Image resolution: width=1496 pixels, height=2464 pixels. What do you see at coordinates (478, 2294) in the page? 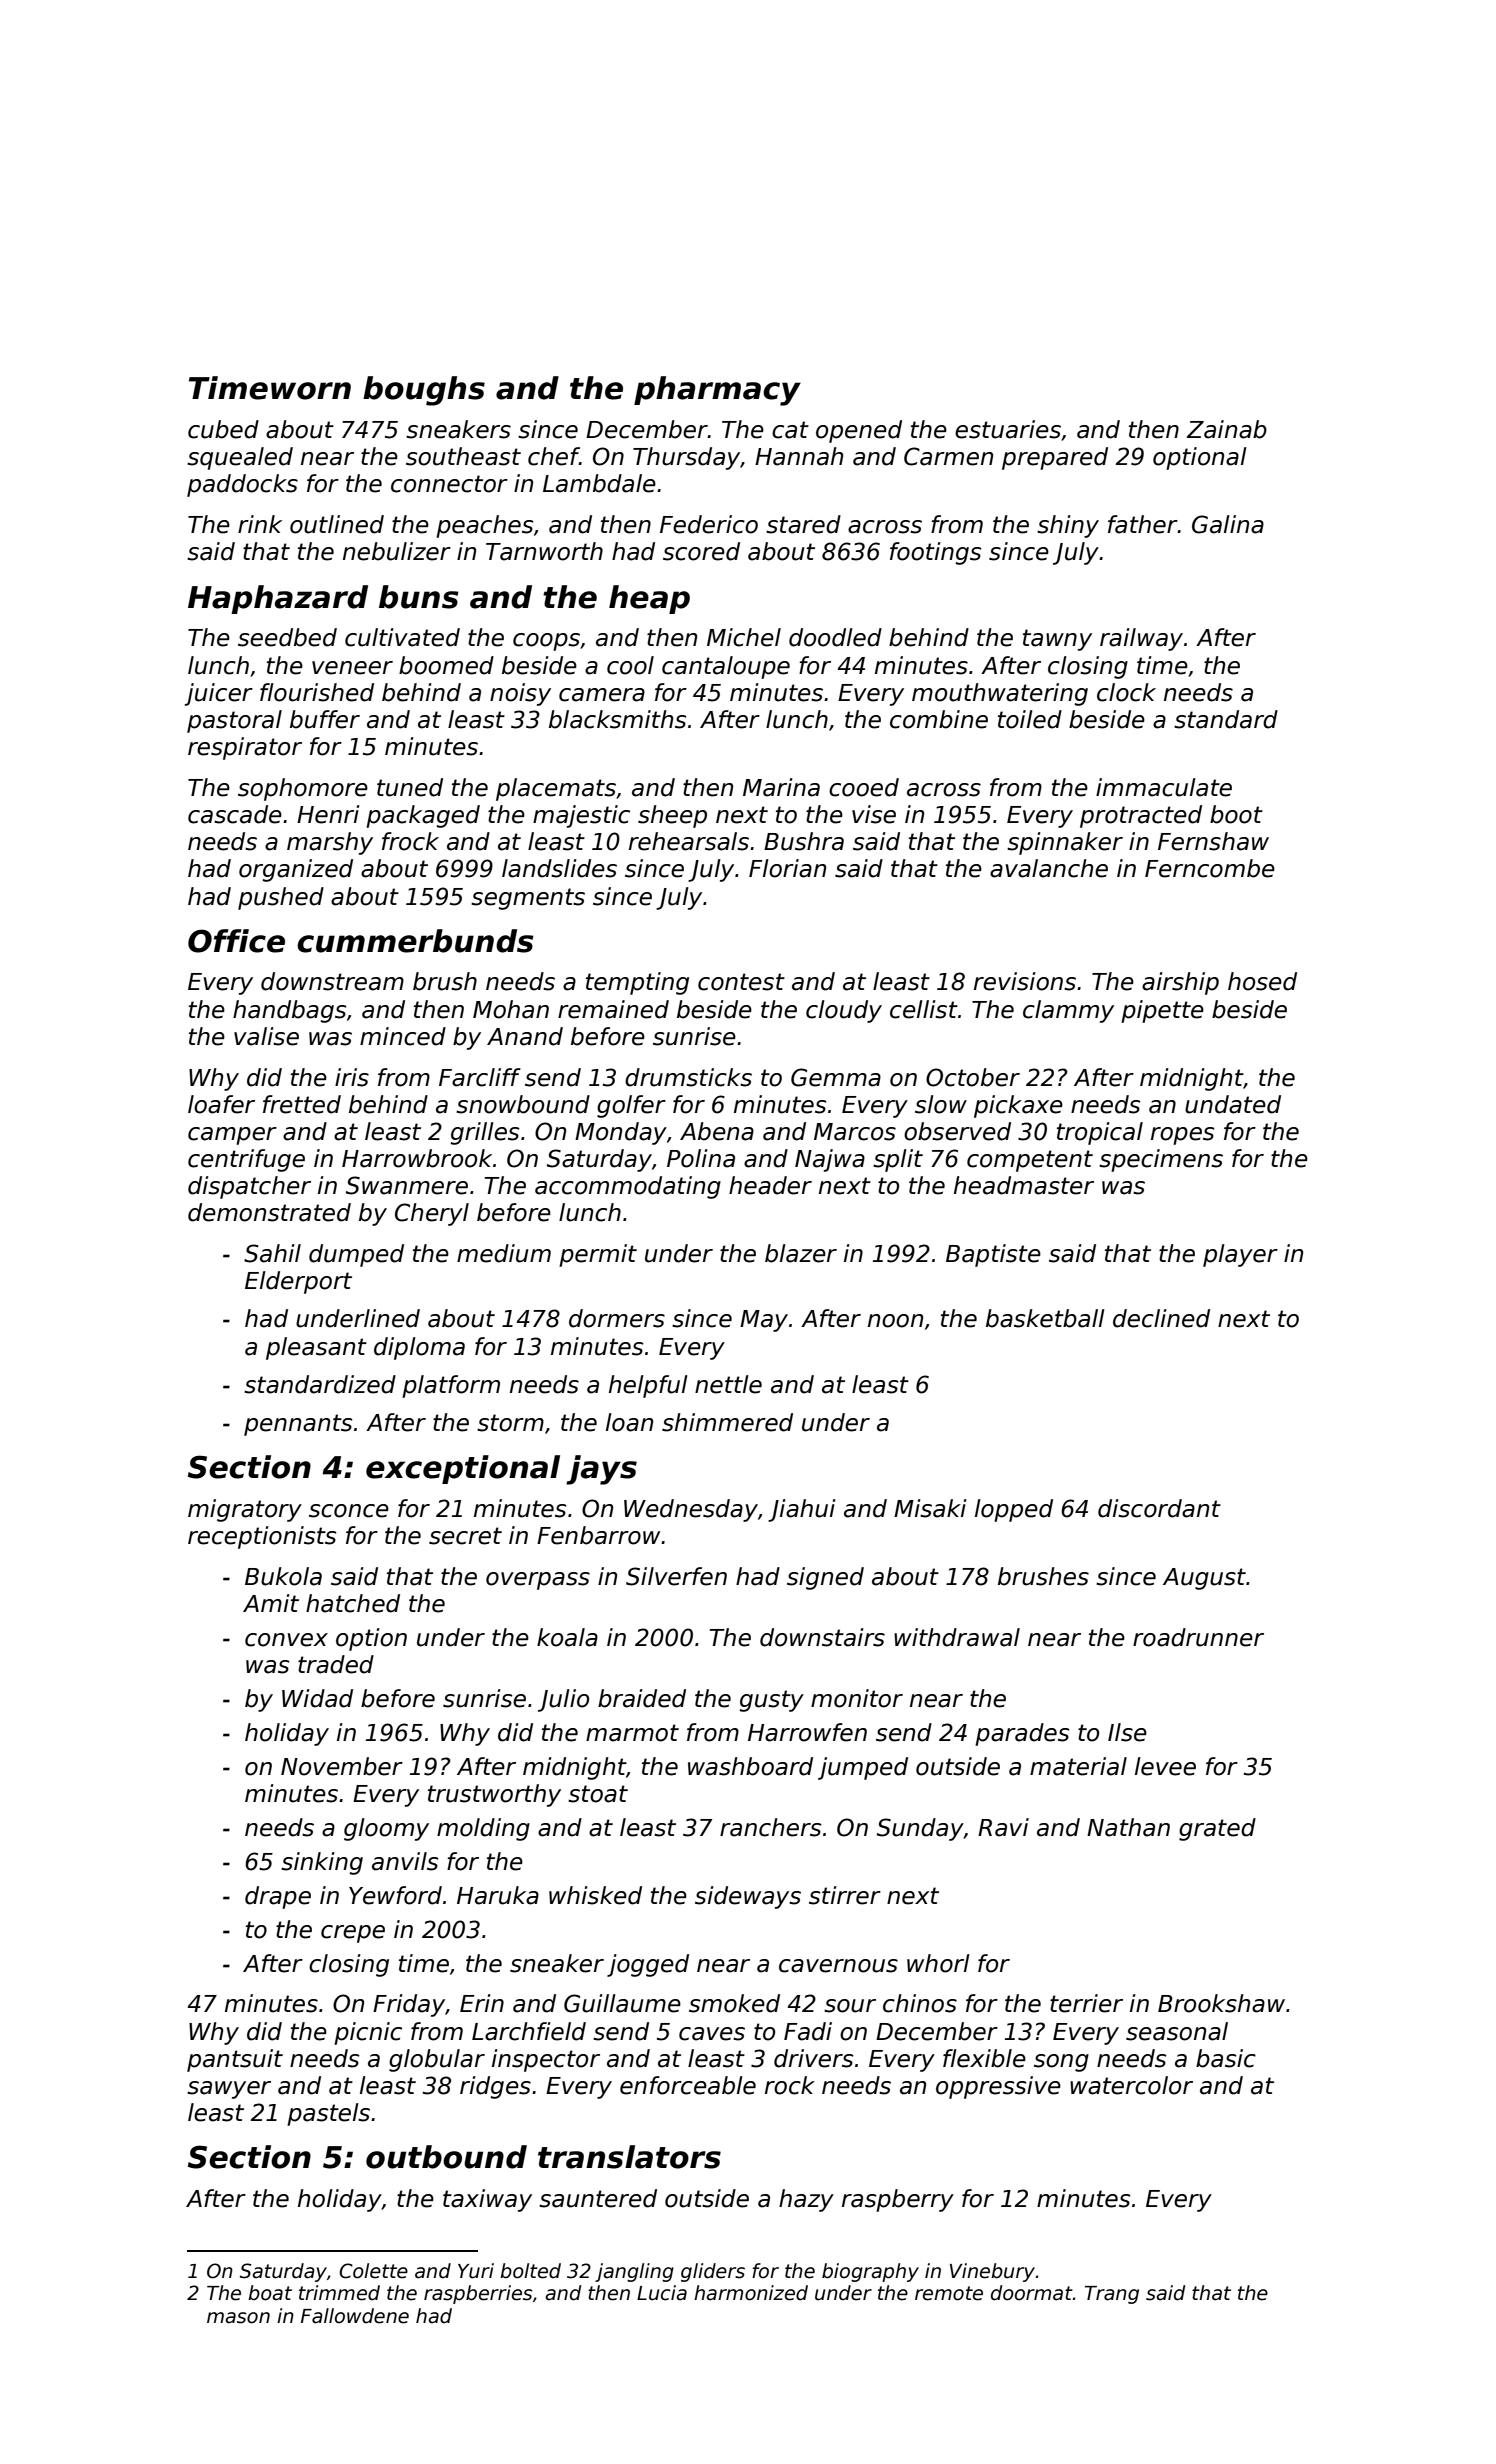
I see `raspberries` at bounding box center [478, 2294].
